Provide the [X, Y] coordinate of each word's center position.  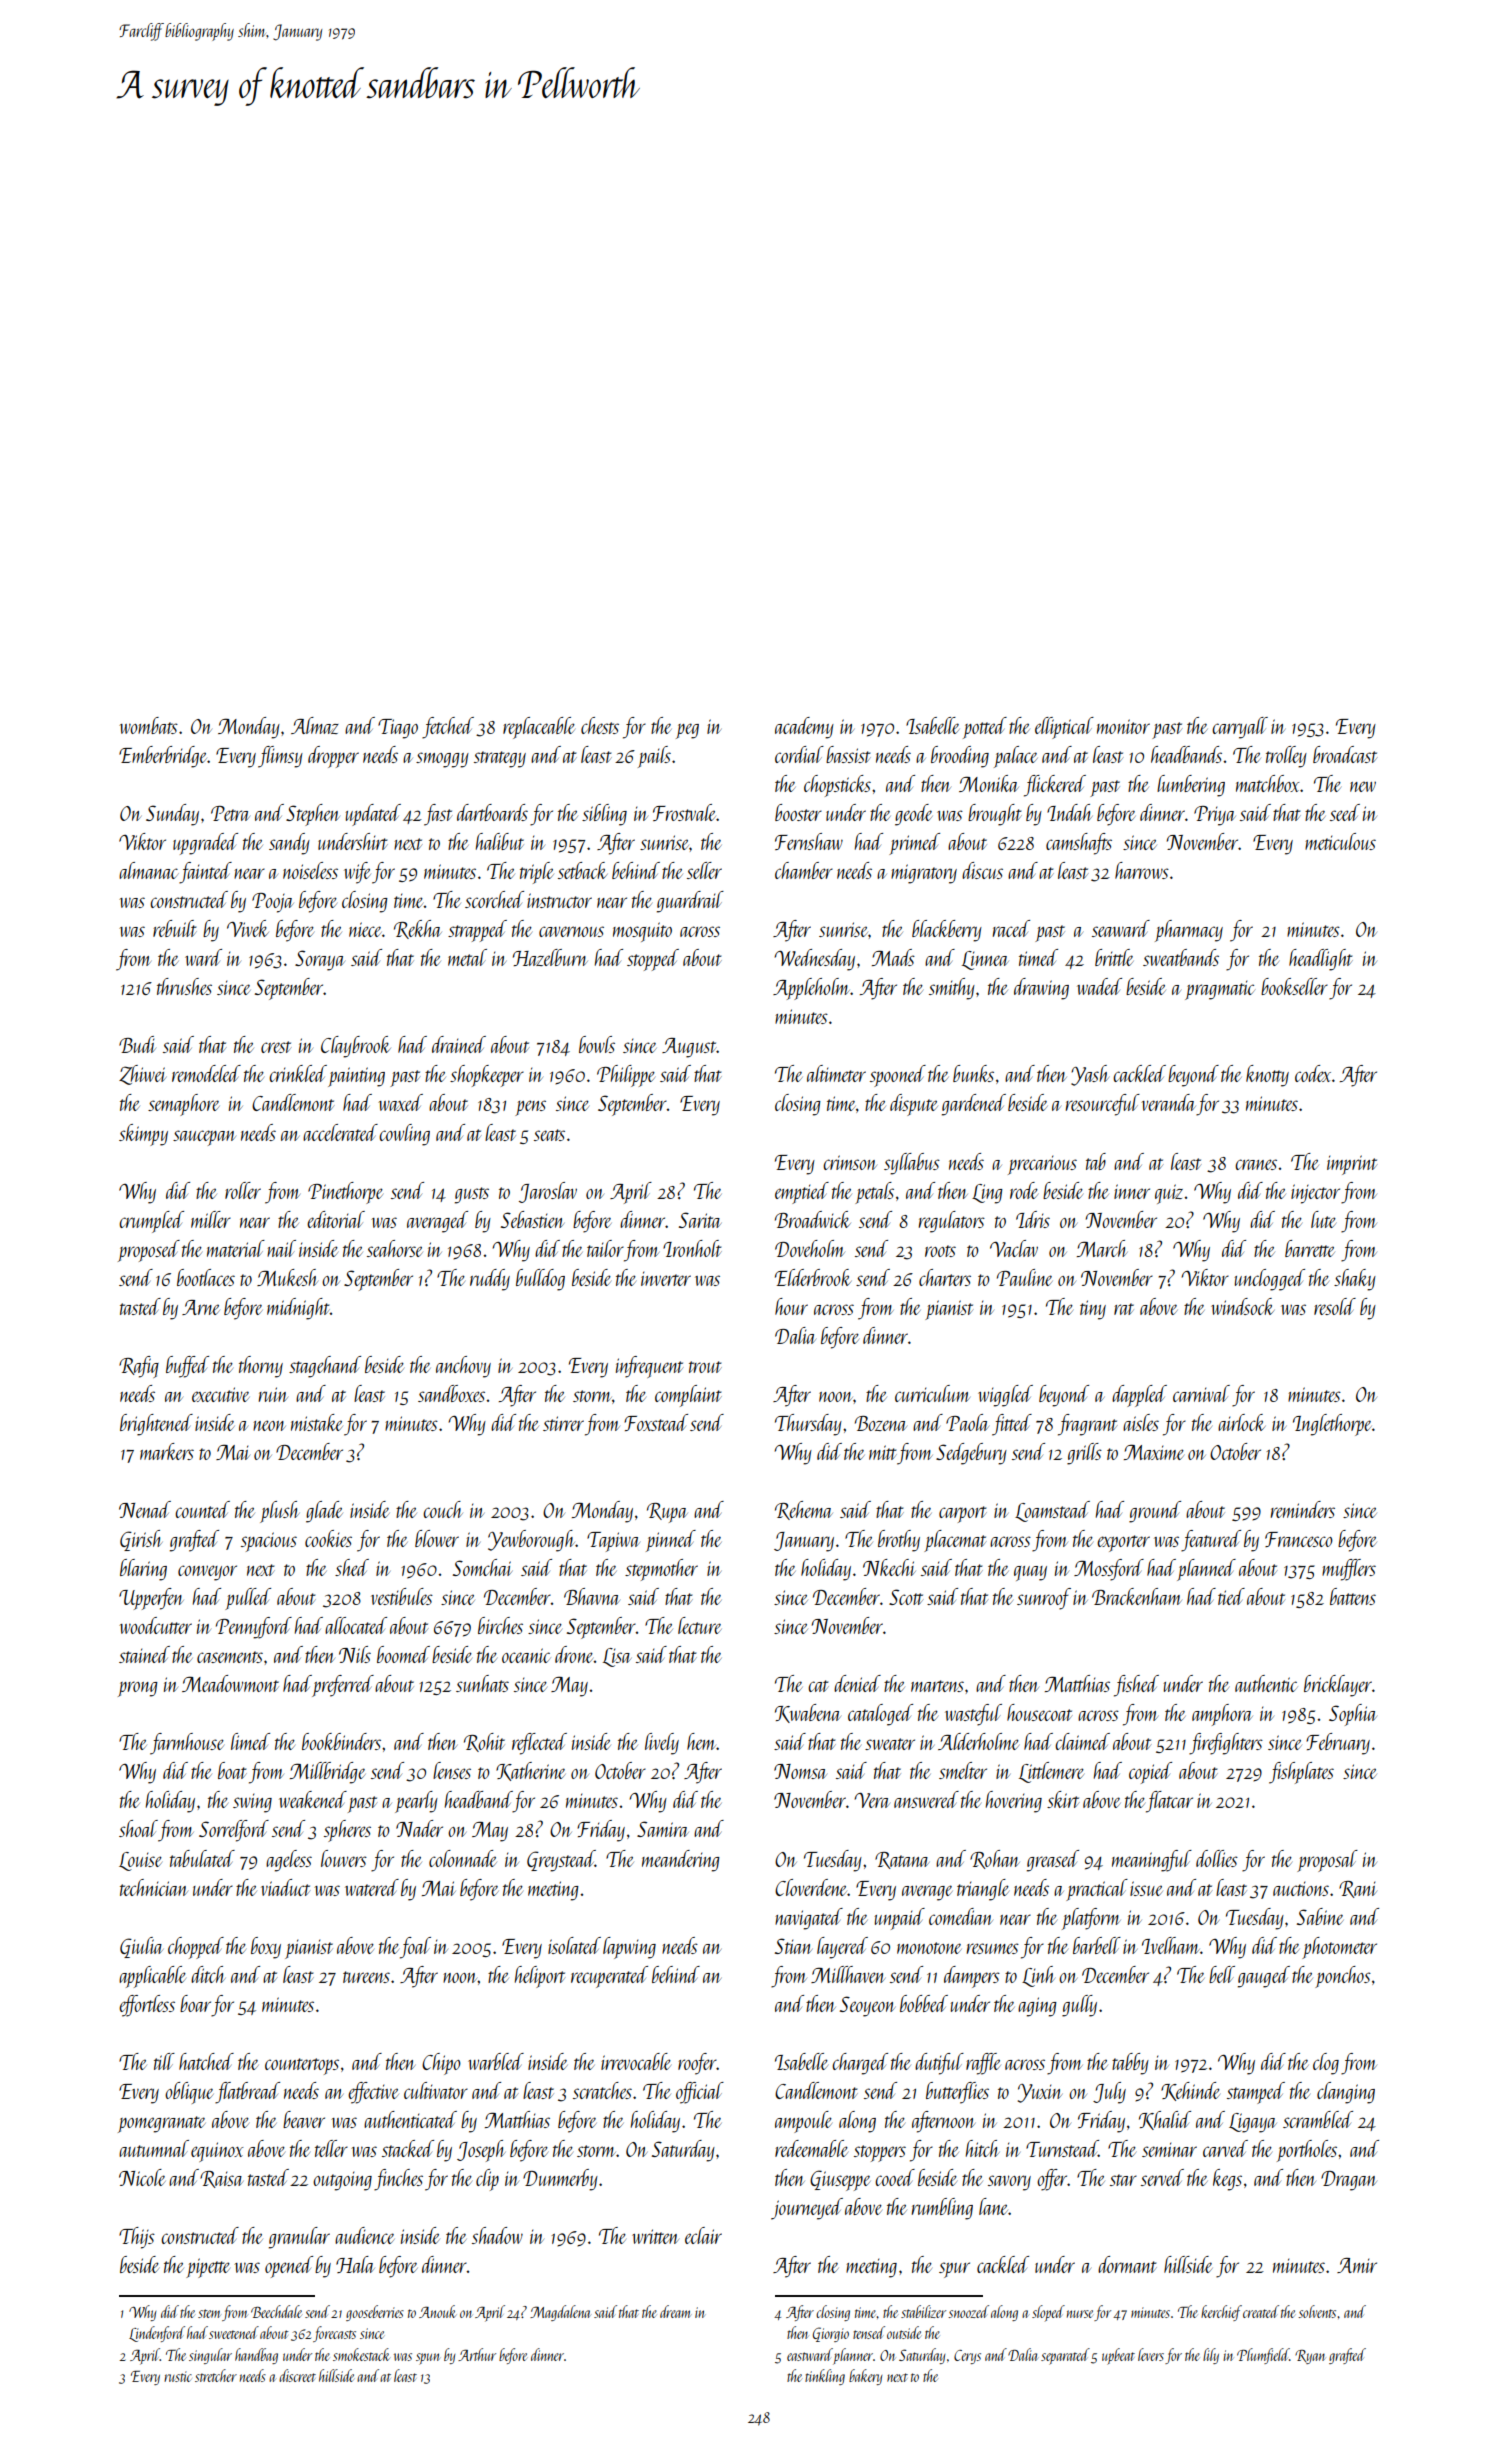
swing [252, 1803]
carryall [1240, 728]
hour [791, 1306]
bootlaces [206, 1277]
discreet [297, 2375]
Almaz [315, 725]
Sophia [1353, 1715]
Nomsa [800, 1771]
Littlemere [1051, 1772]
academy [804, 728]
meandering [681, 1861]
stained [144, 1654]
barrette [1310, 1248]
